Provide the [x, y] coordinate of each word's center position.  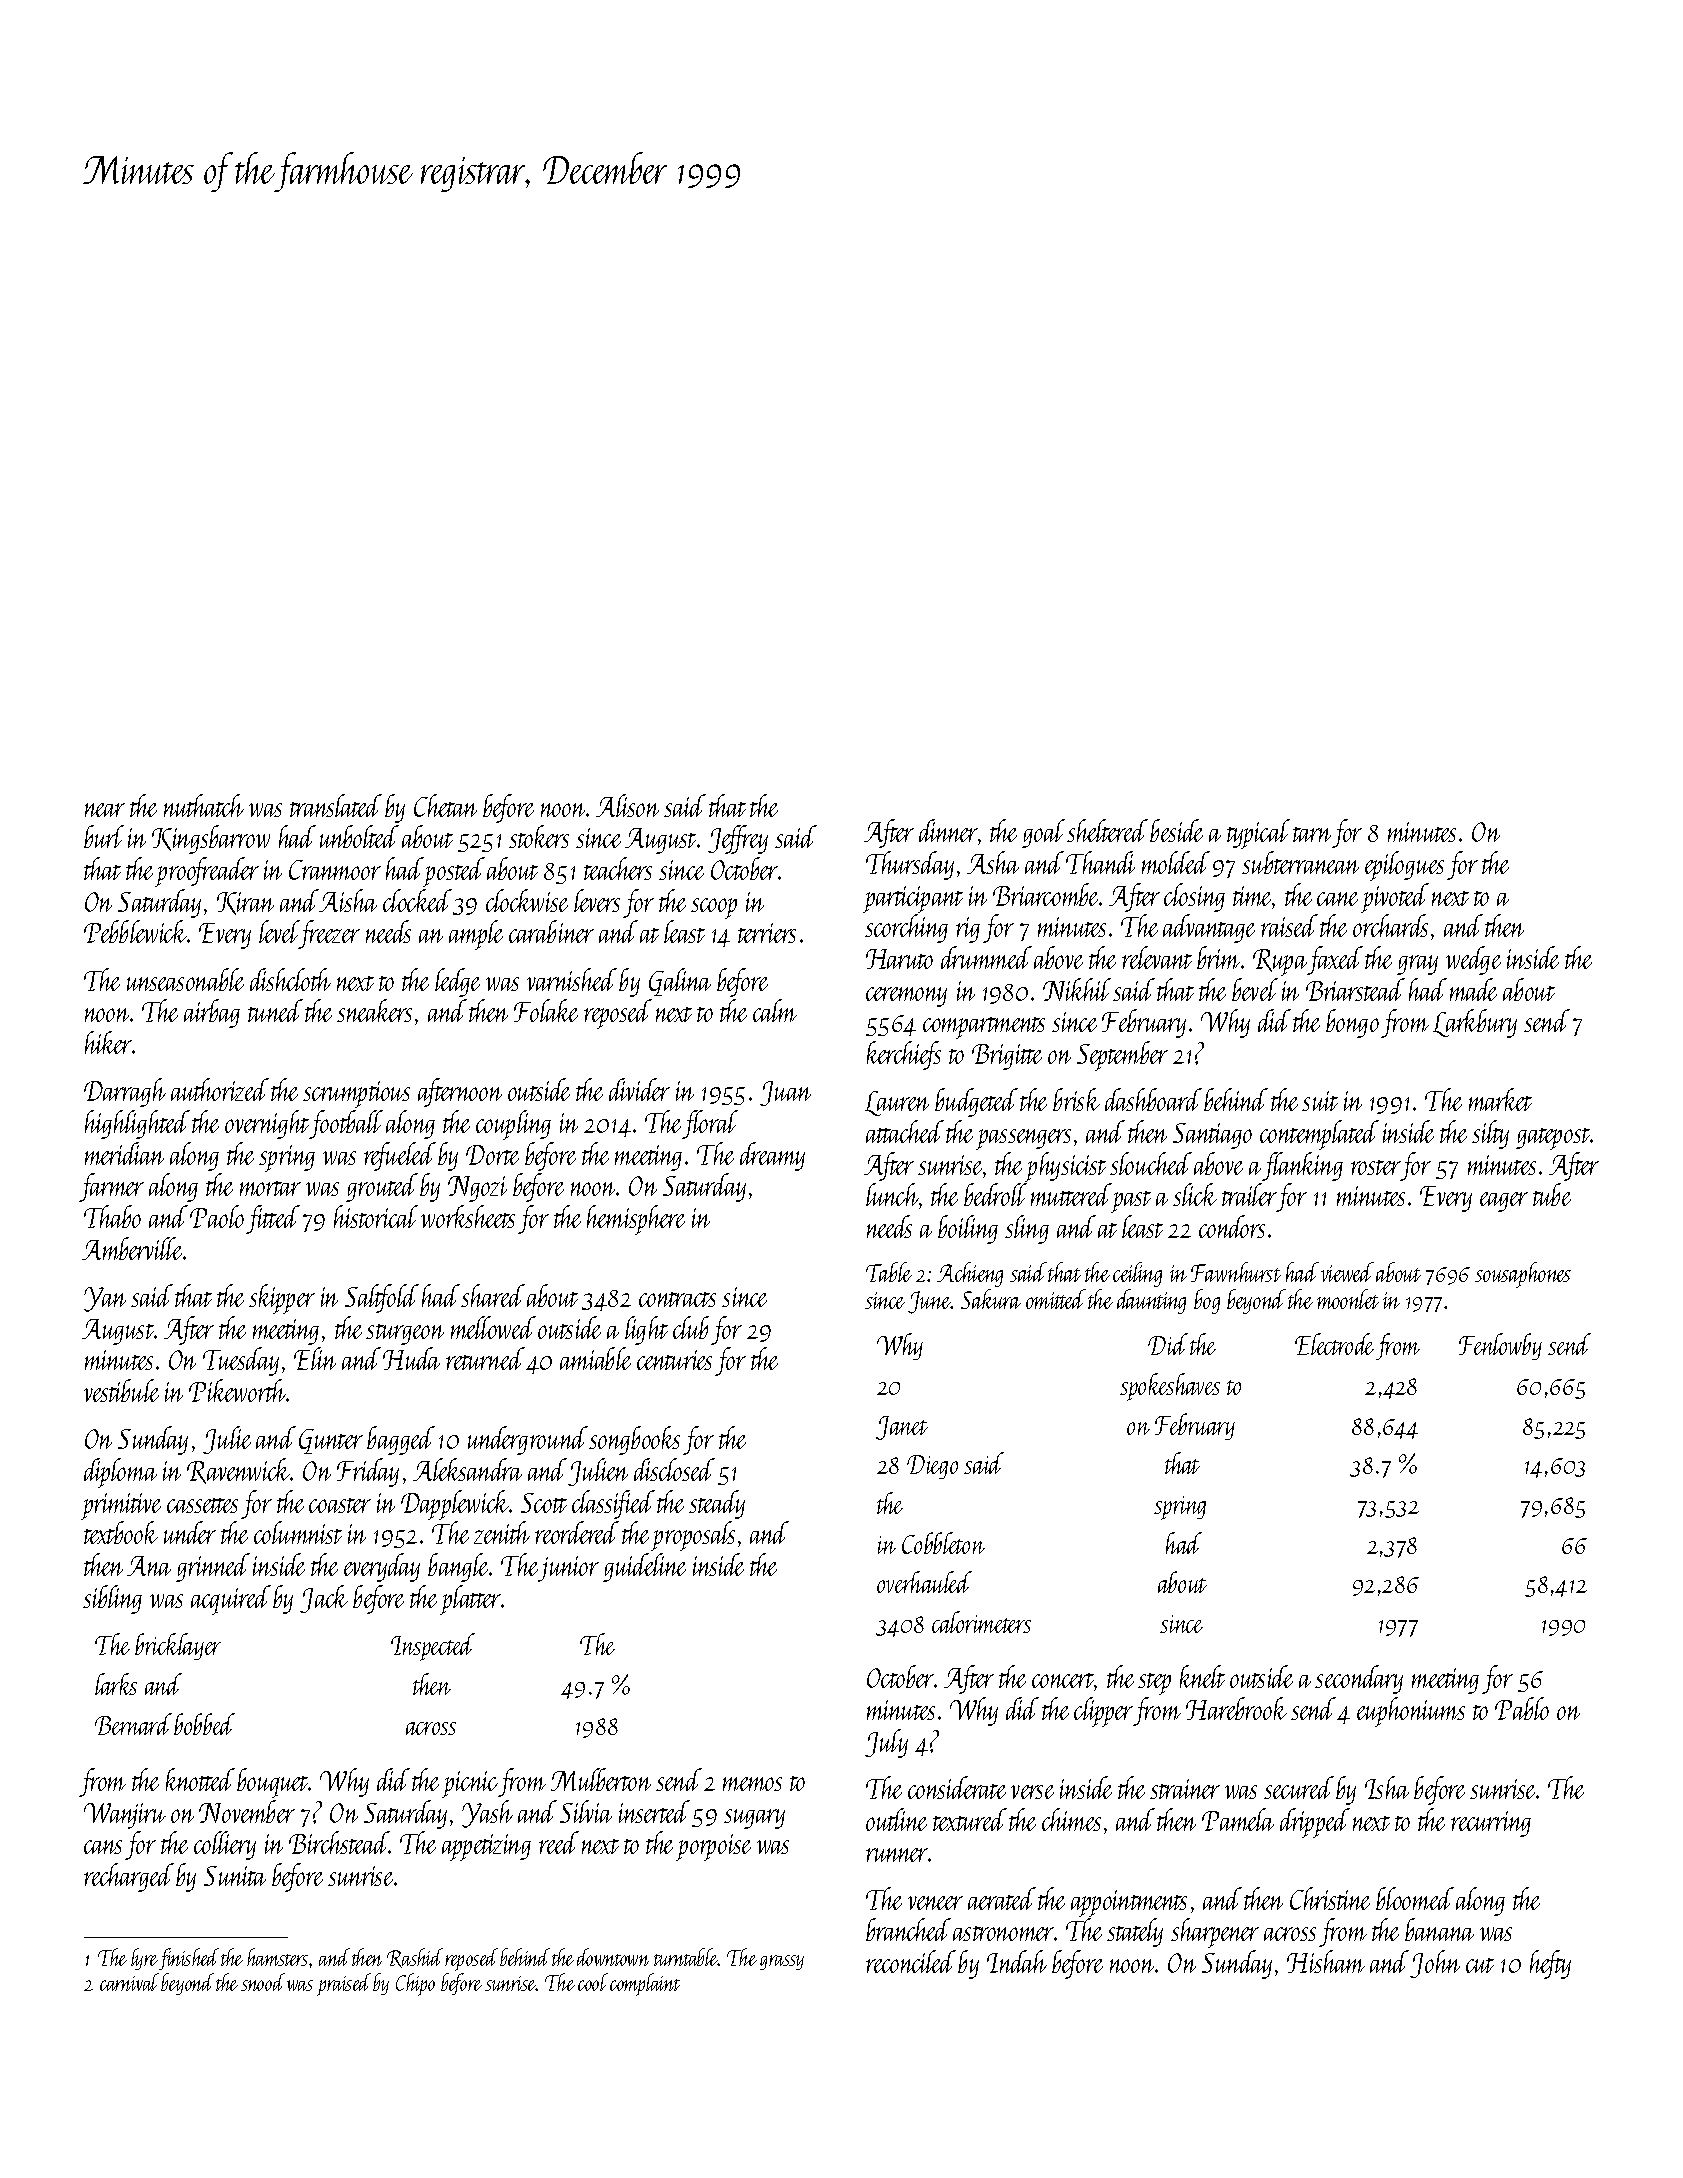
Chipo [415, 1984]
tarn [1312, 834]
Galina [680, 982]
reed [559, 1842]
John [1435, 1964]
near [105, 810]
